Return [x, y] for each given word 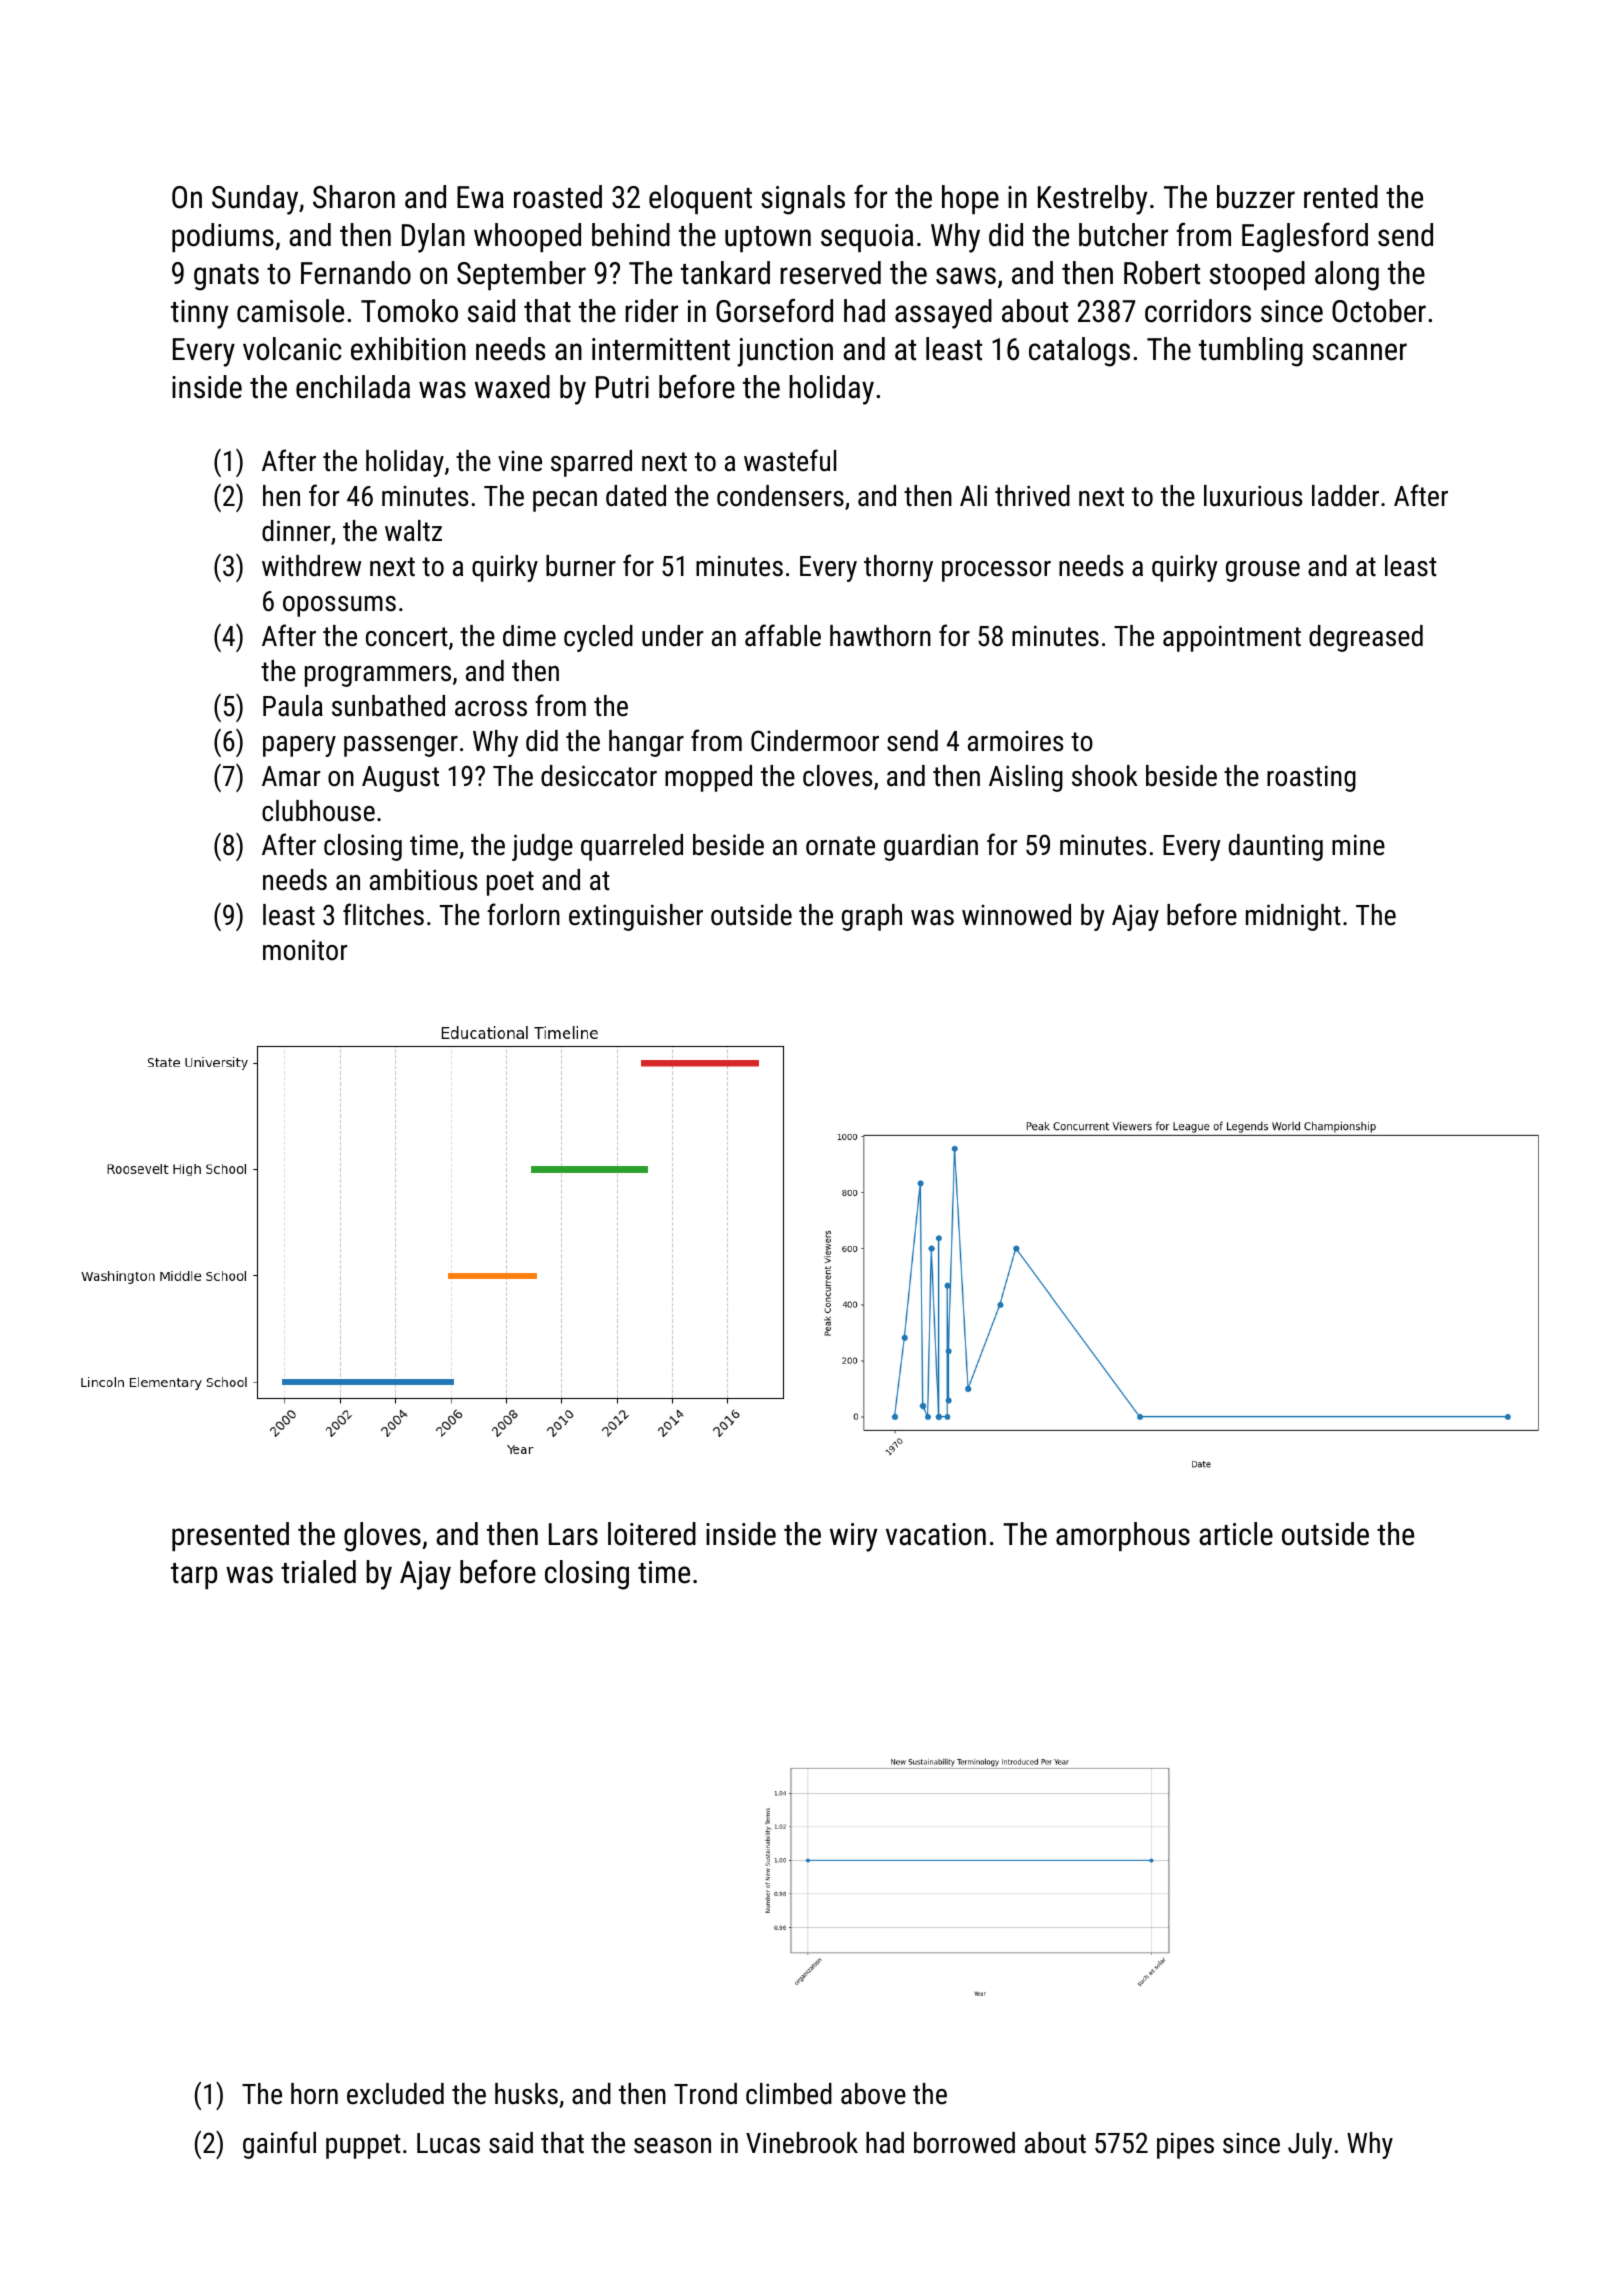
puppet [363, 2146]
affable [783, 635]
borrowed [964, 2143]
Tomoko [409, 311]
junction [785, 352]
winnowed [1016, 915]
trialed [318, 1572]
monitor [305, 950]
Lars [573, 1534]
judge [542, 847]
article [1236, 1534]
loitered [652, 1534]
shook [1105, 776]
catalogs [1079, 352]
